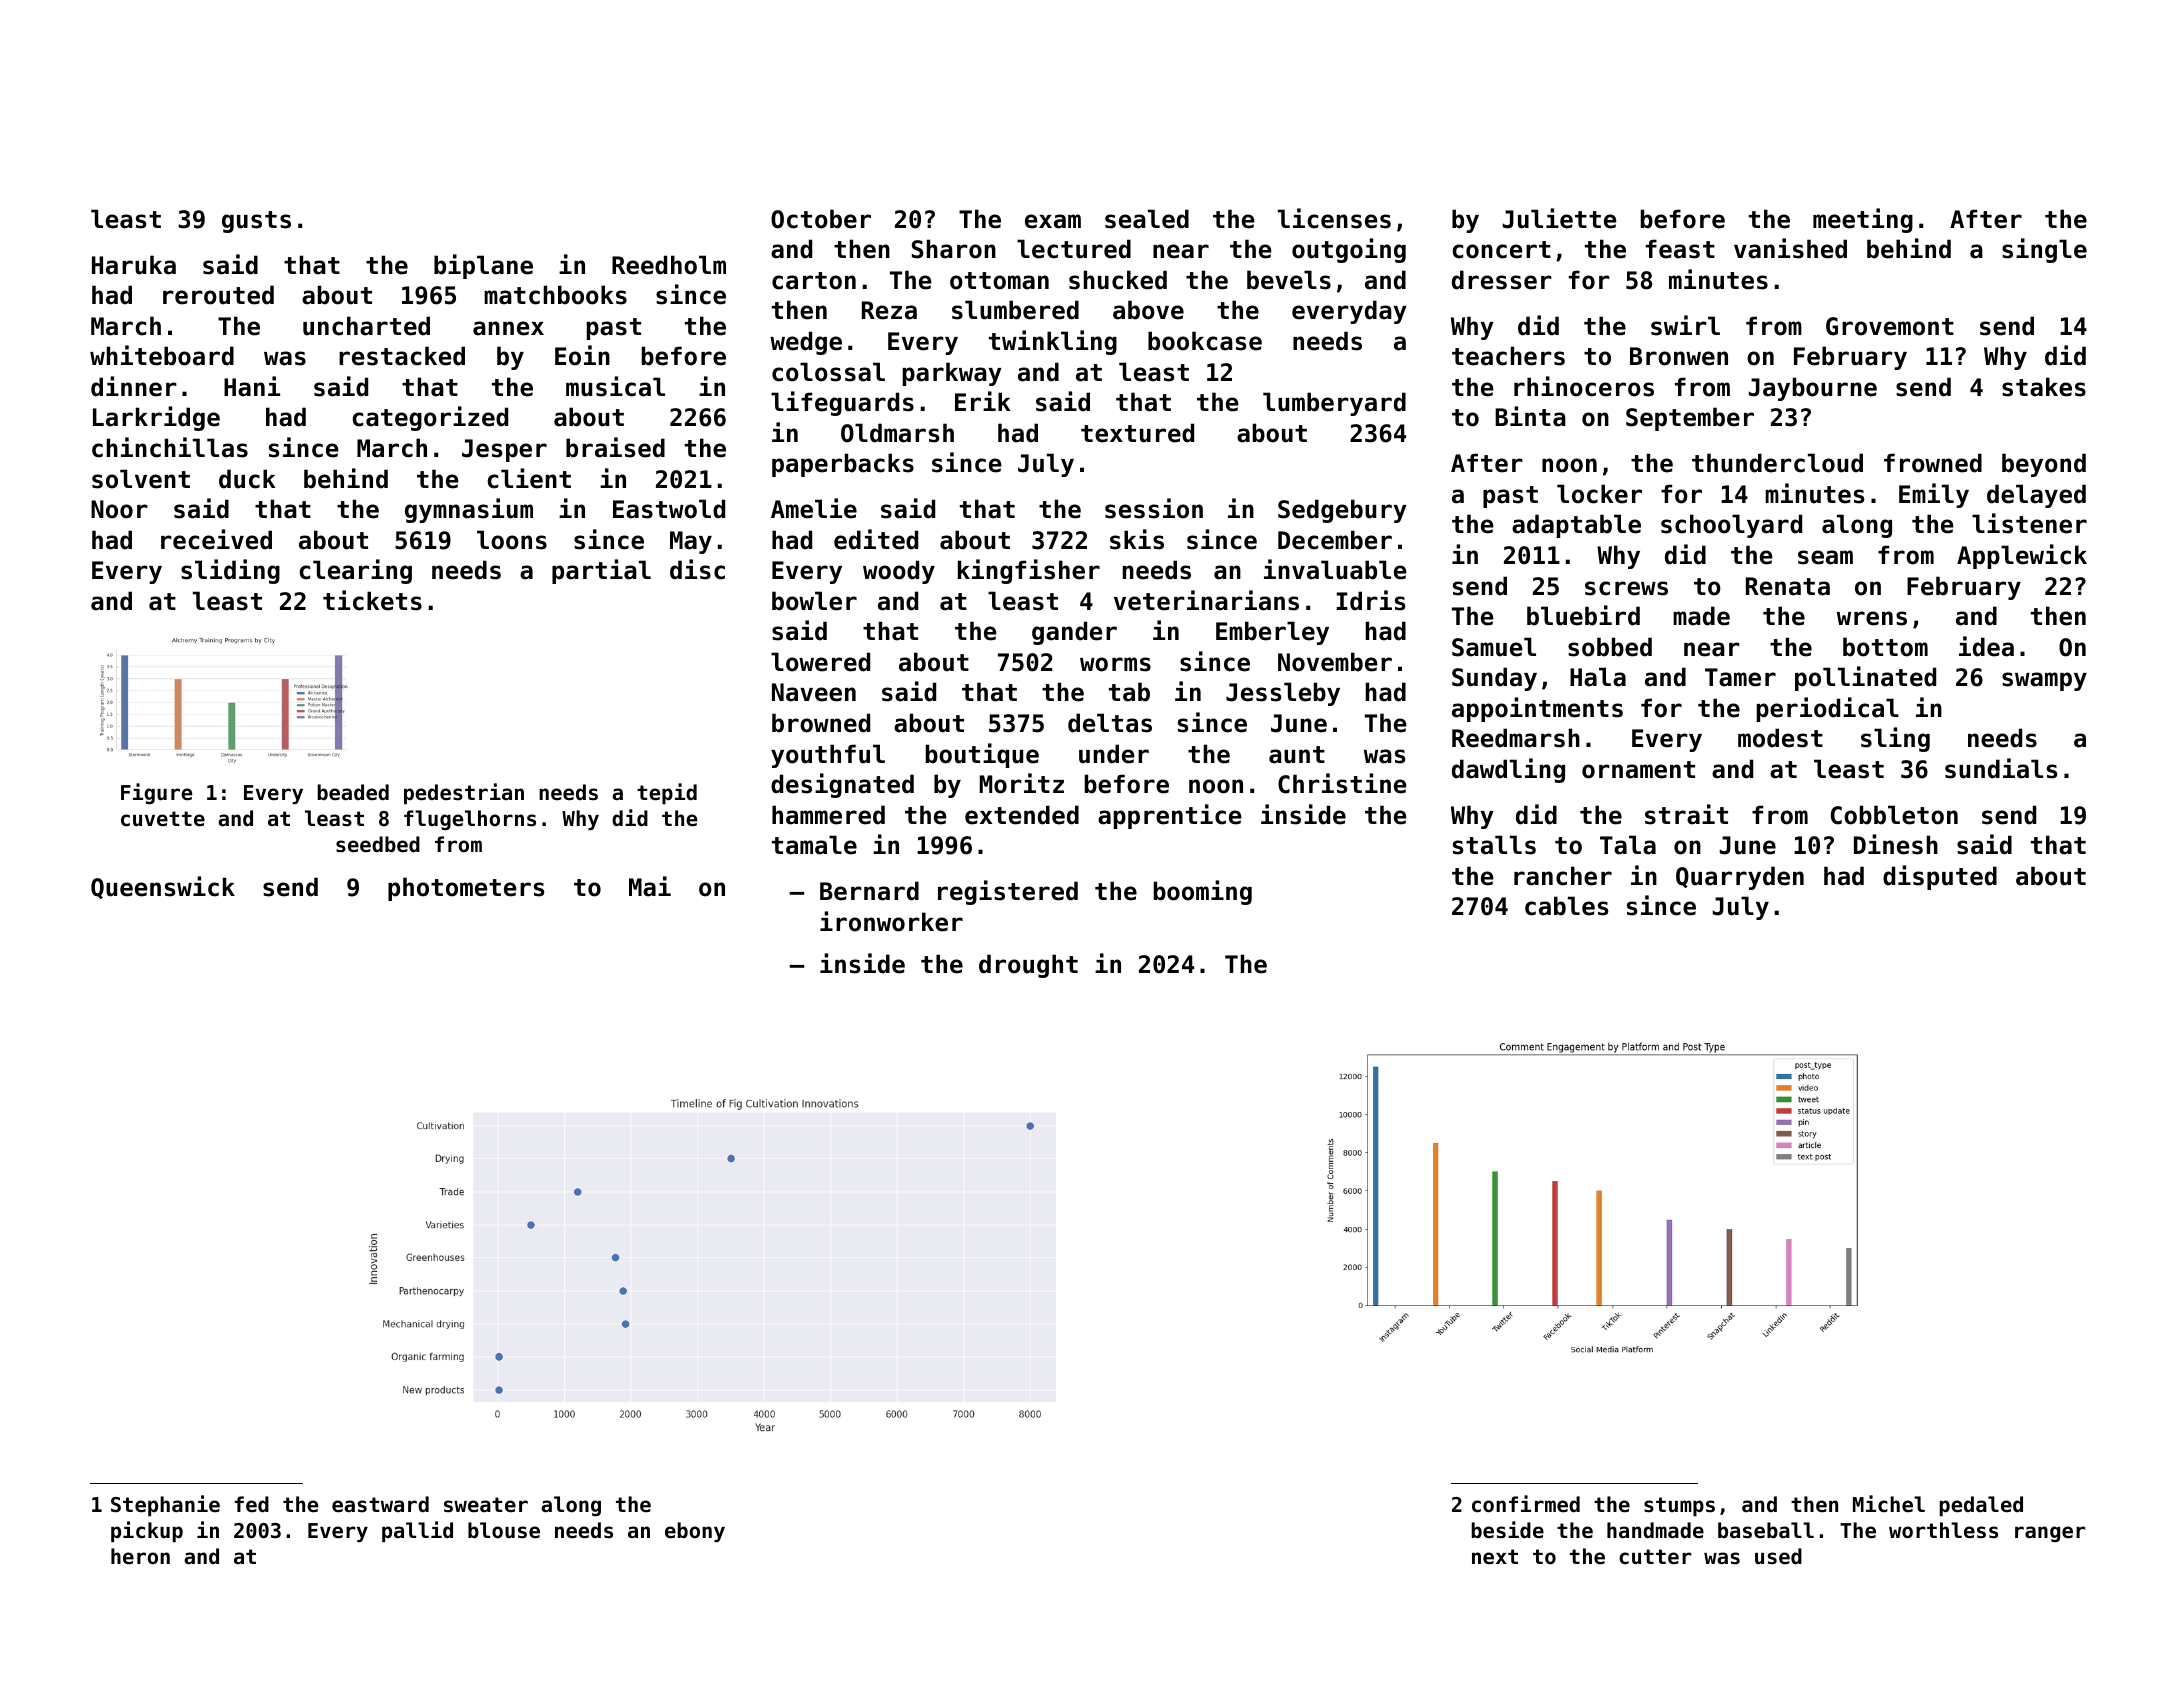 The image size is (2178, 1683). Describe the element at coordinates (251, 1504) in the screenshot. I see `fed` at that location.
